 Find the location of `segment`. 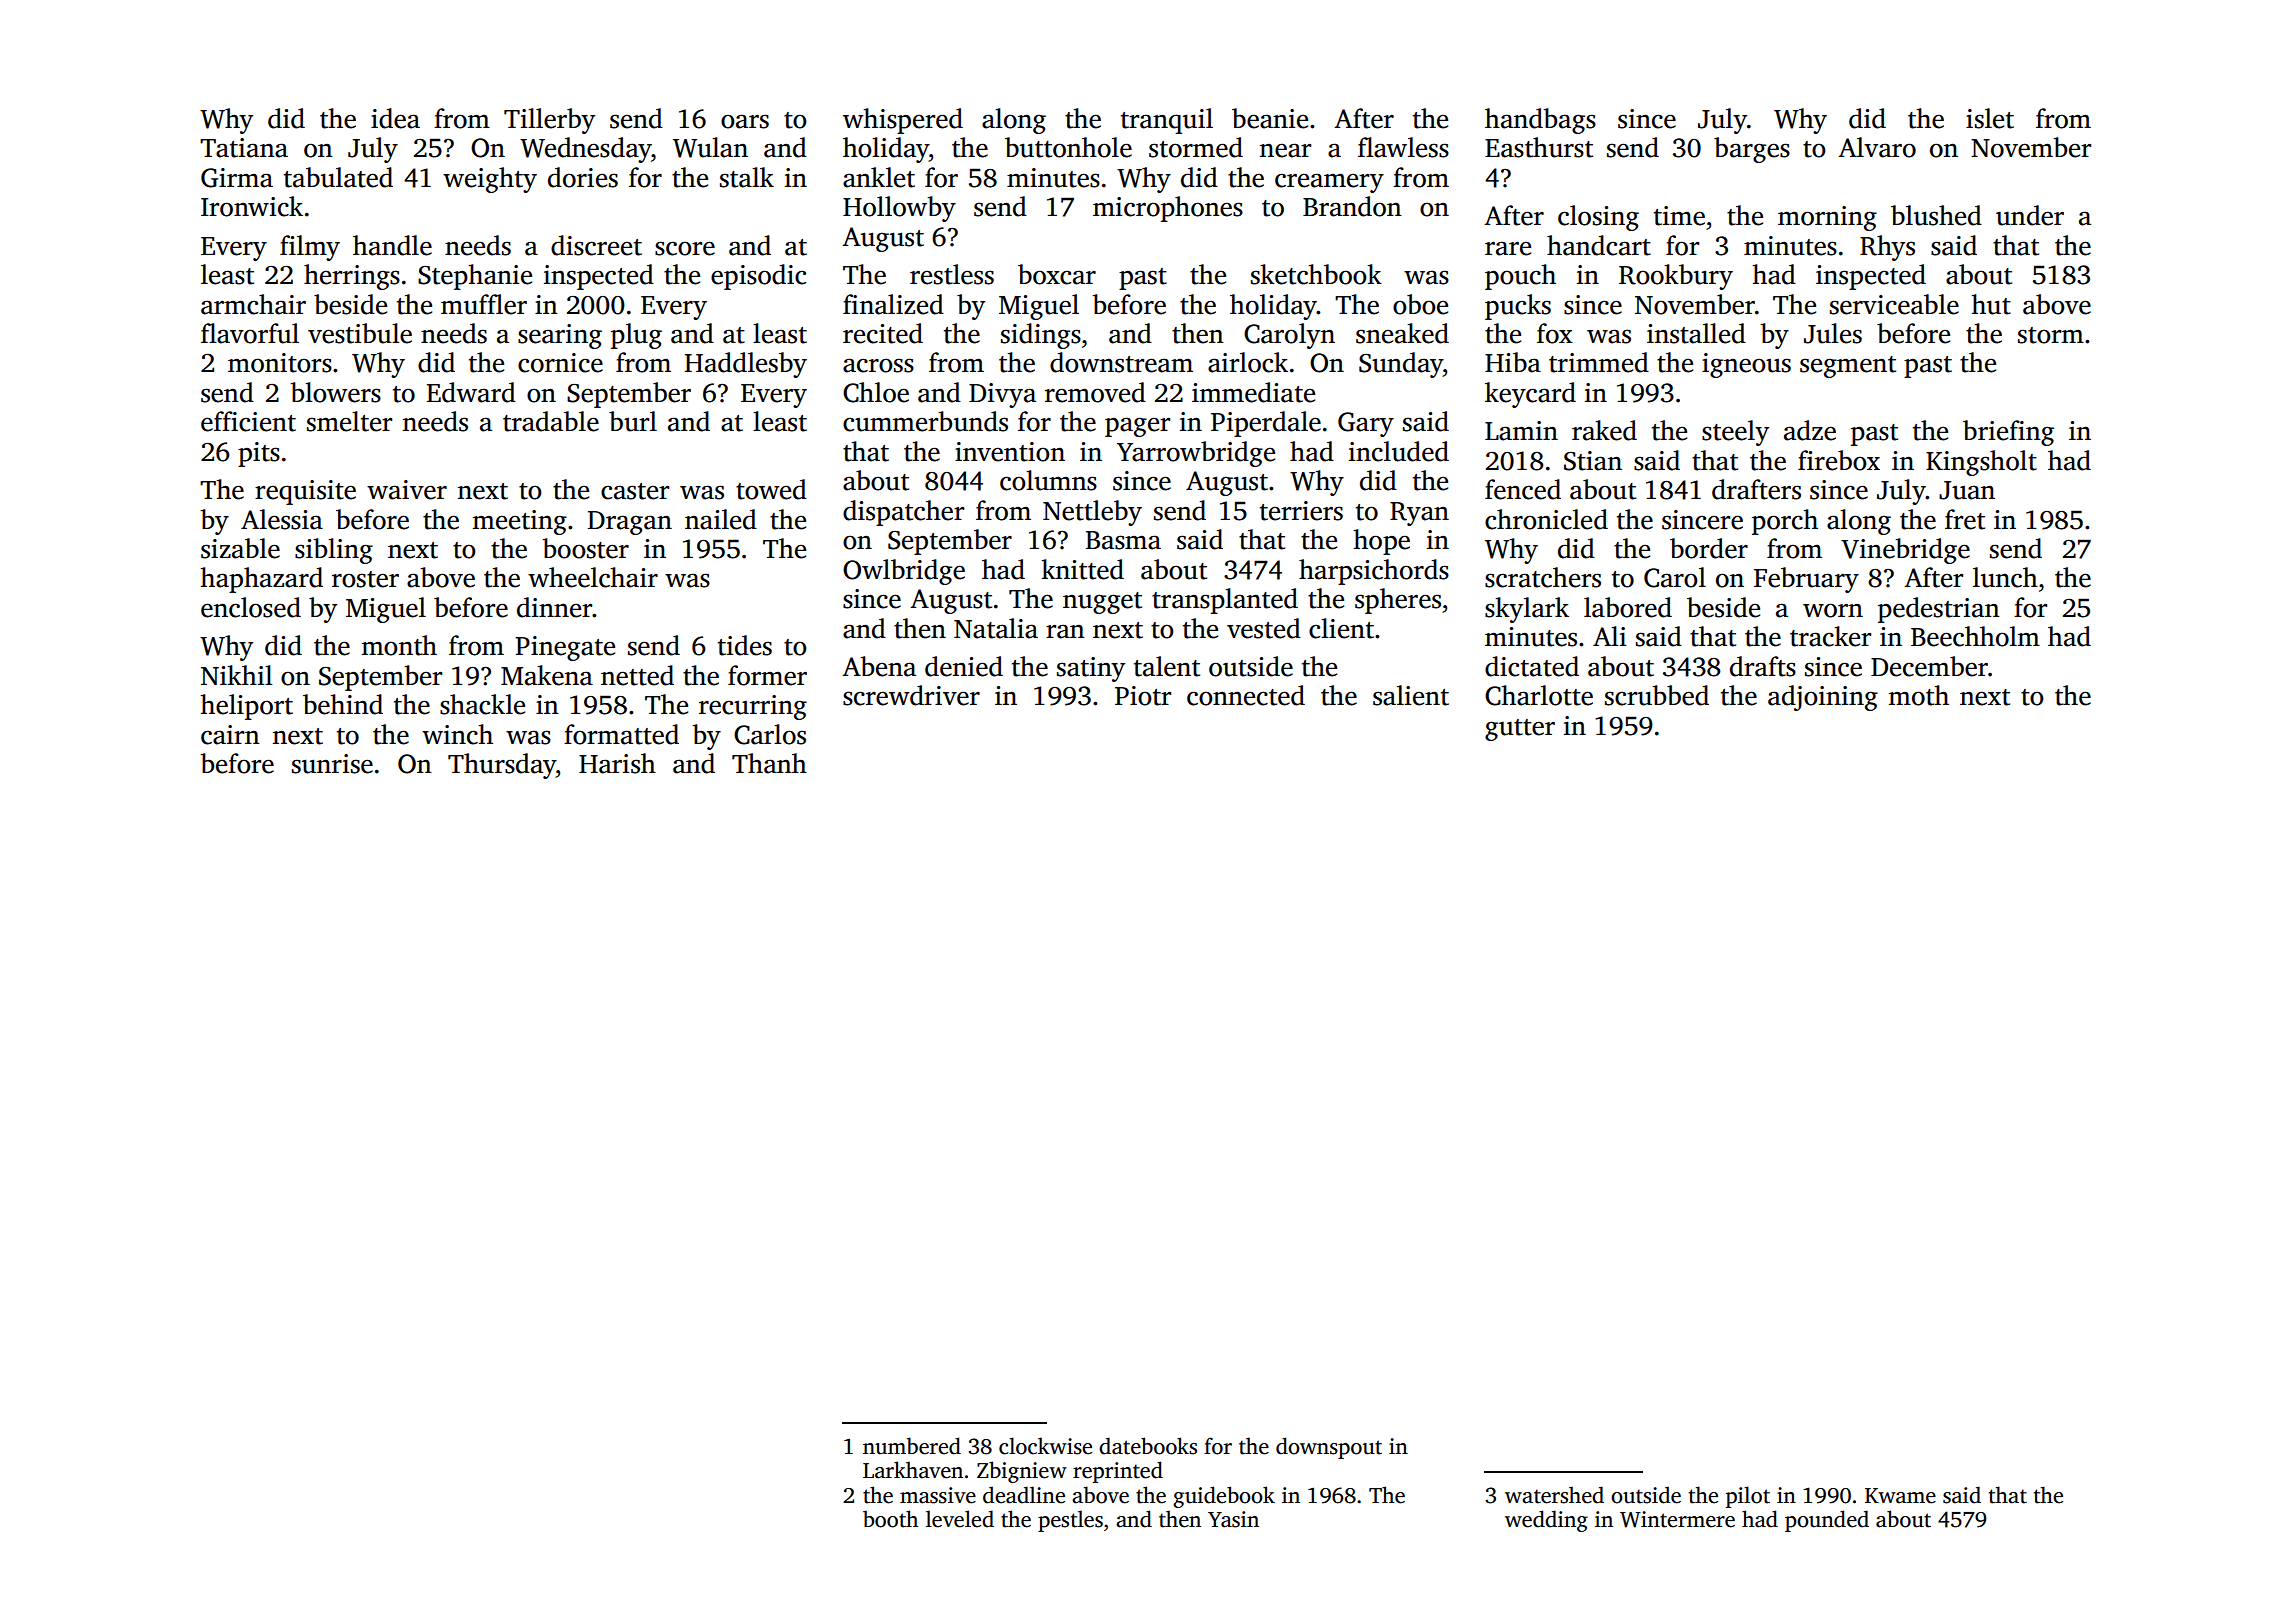

segment is located at coordinates (1848, 367).
